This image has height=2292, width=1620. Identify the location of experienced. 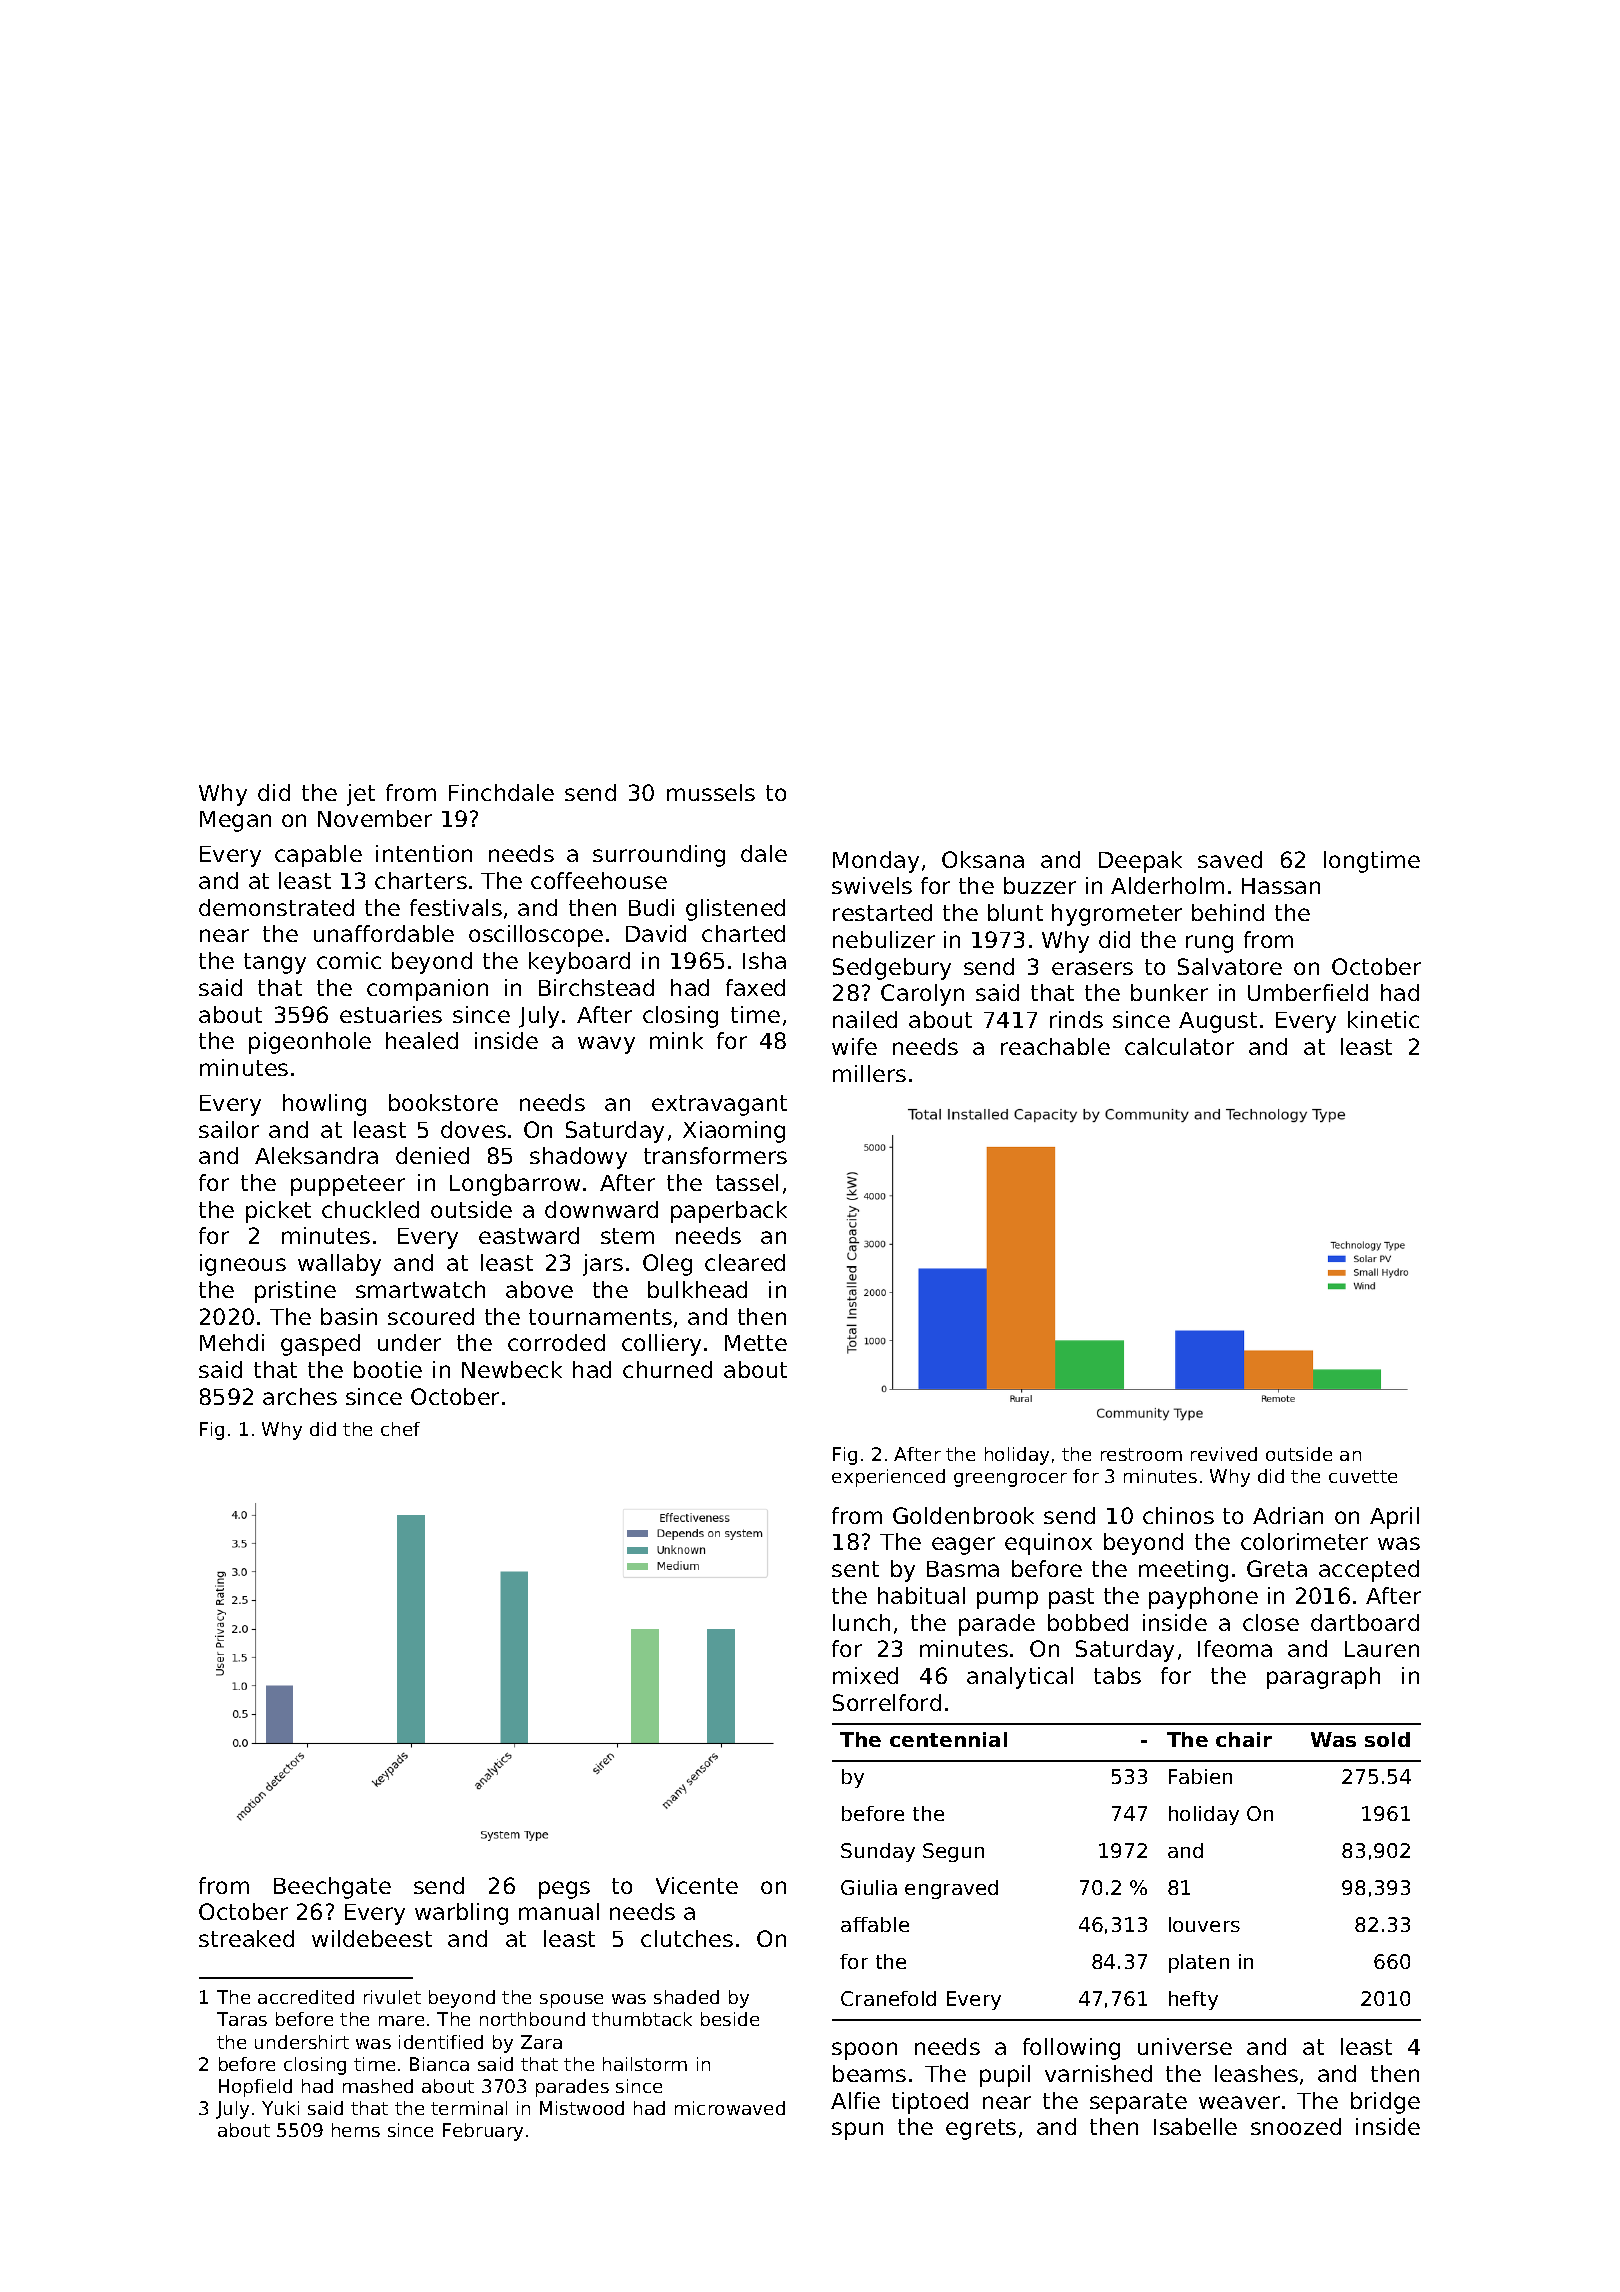
(888, 1478).
